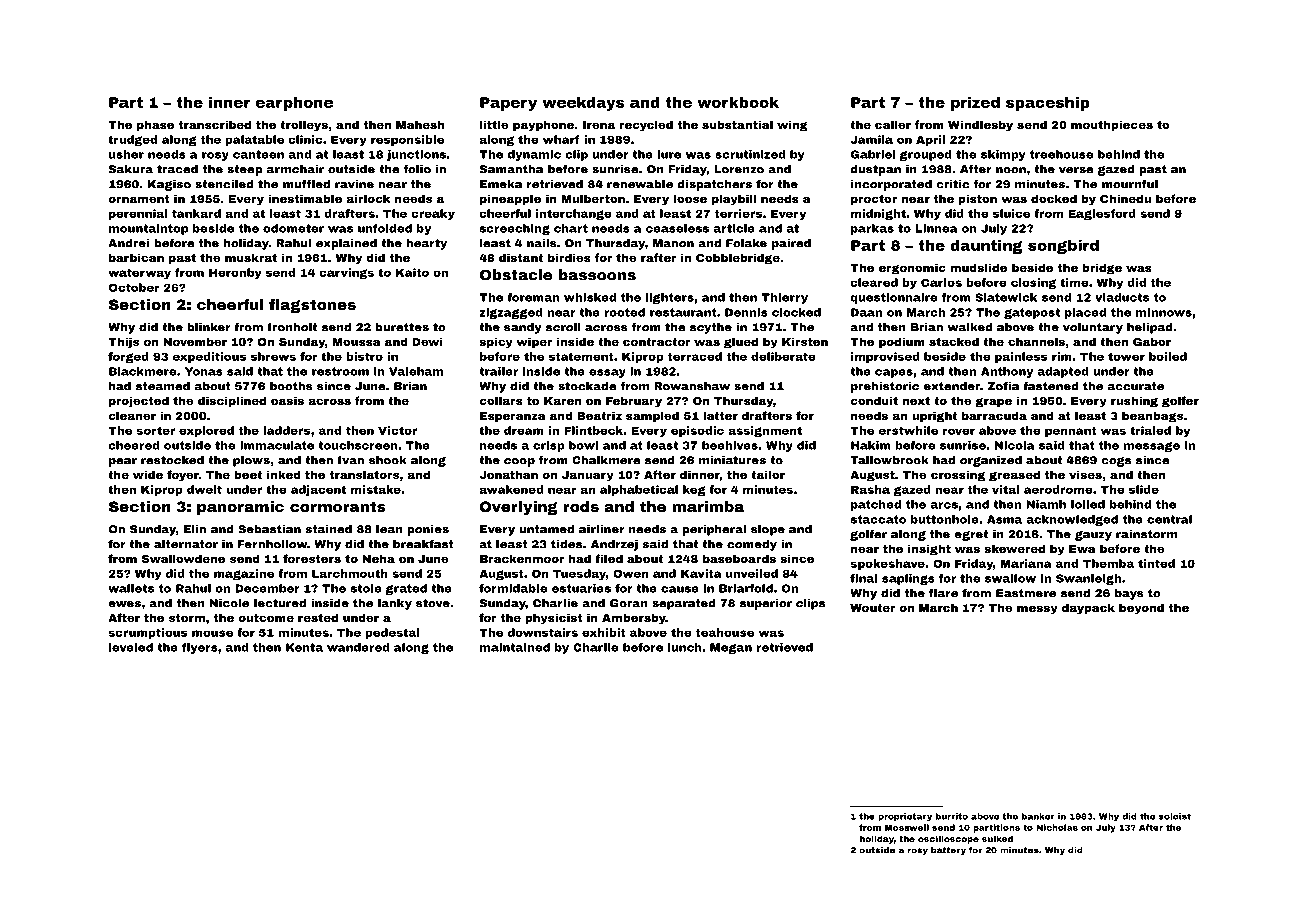 The width and height of the screenshot is (1308, 924). What do you see at coordinates (599, 125) in the screenshot?
I see `Irena` at bounding box center [599, 125].
